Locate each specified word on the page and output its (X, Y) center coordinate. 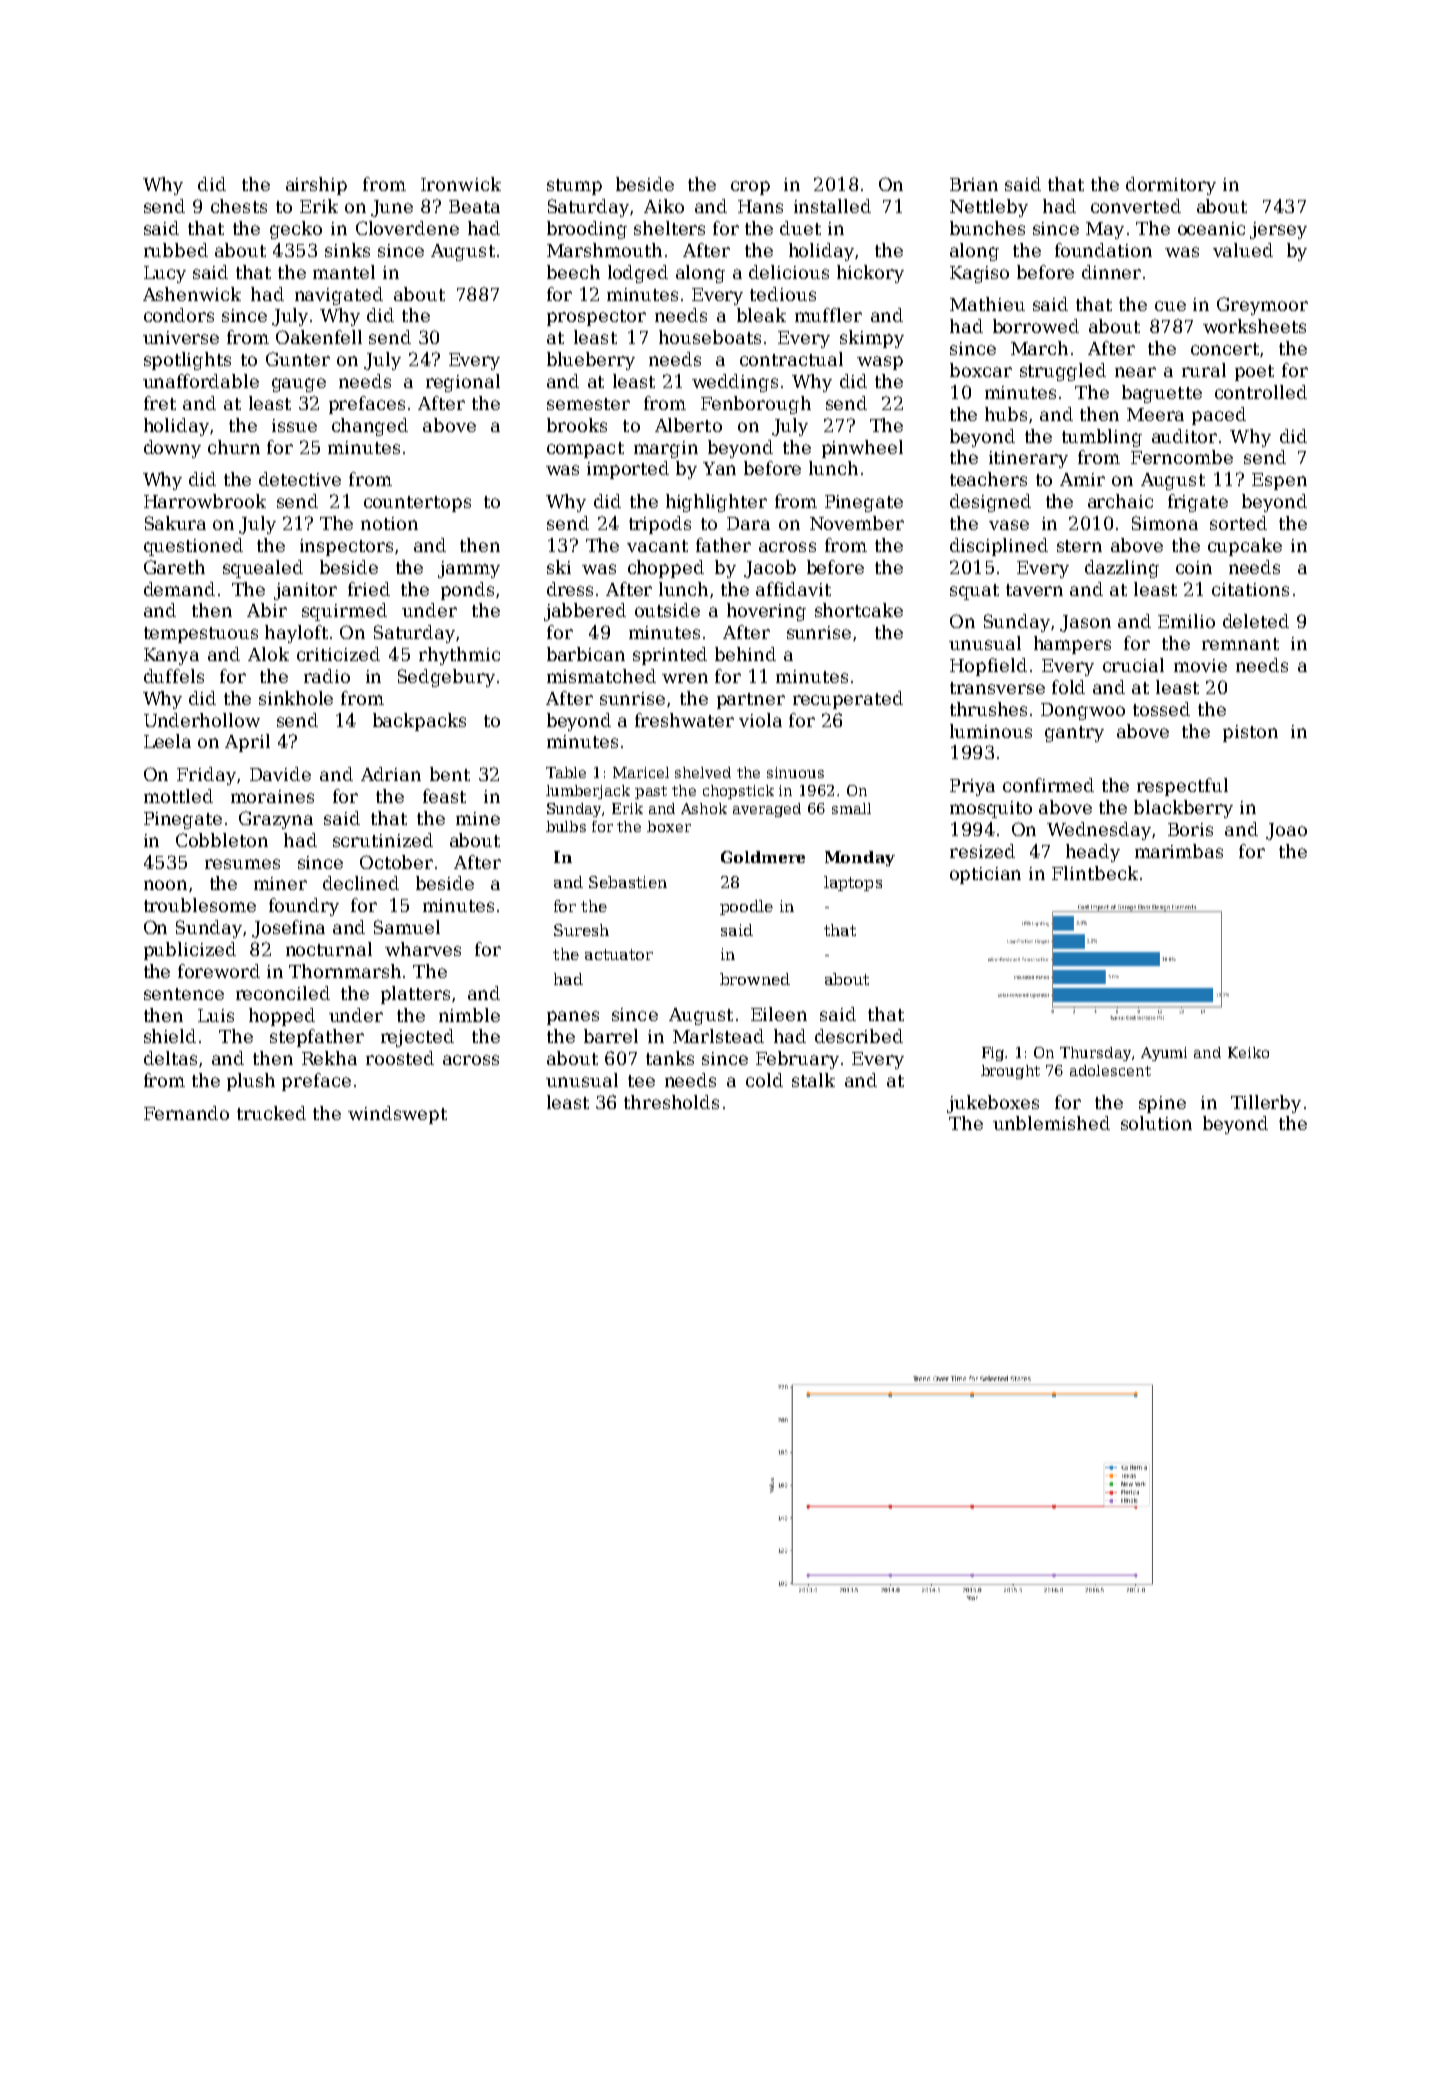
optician (985, 875)
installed (832, 206)
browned (755, 979)
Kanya (171, 656)
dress (570, 589)
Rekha (329, 1058)
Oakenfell (319, 337)
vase (1009, 525)
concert (1225, 349)
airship (316, 186)
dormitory (1171, 186)
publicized (190, 951)
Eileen (779, 1014)
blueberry (591, 361)
